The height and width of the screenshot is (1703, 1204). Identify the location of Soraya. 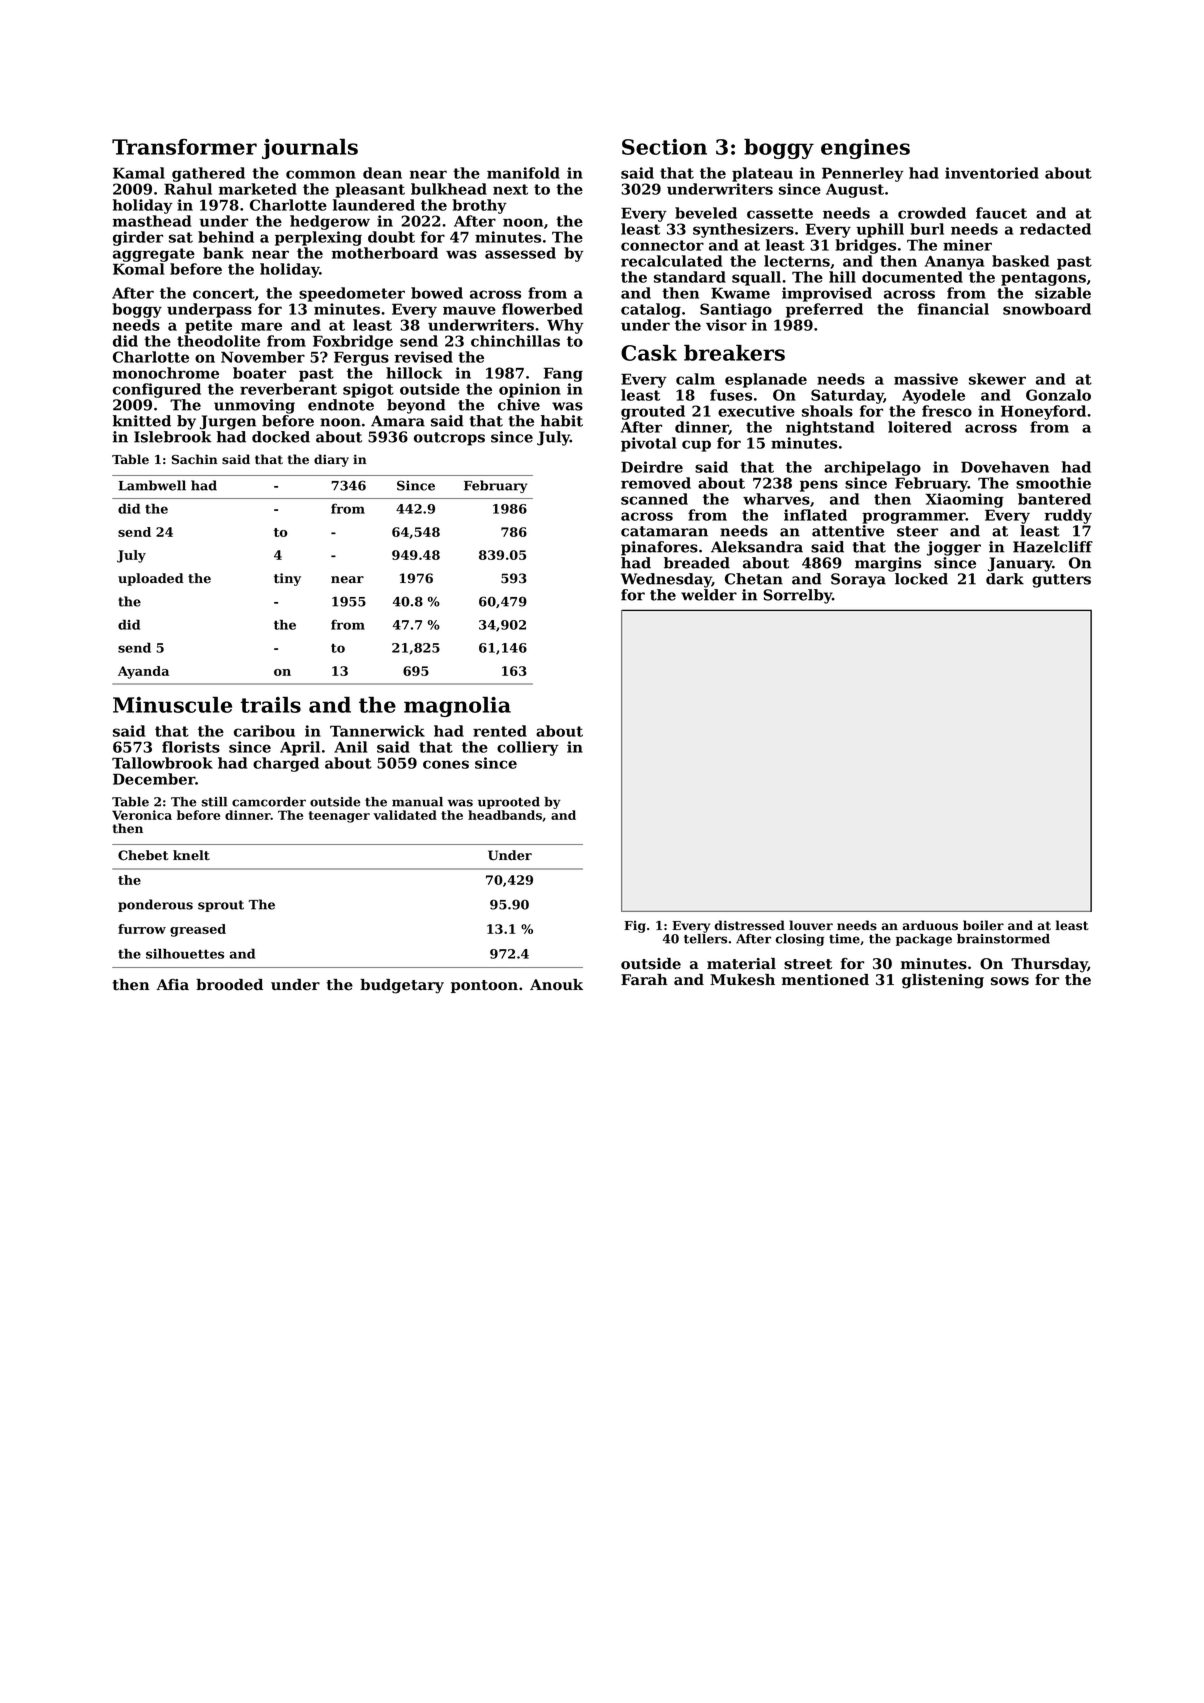
(858, 580).
